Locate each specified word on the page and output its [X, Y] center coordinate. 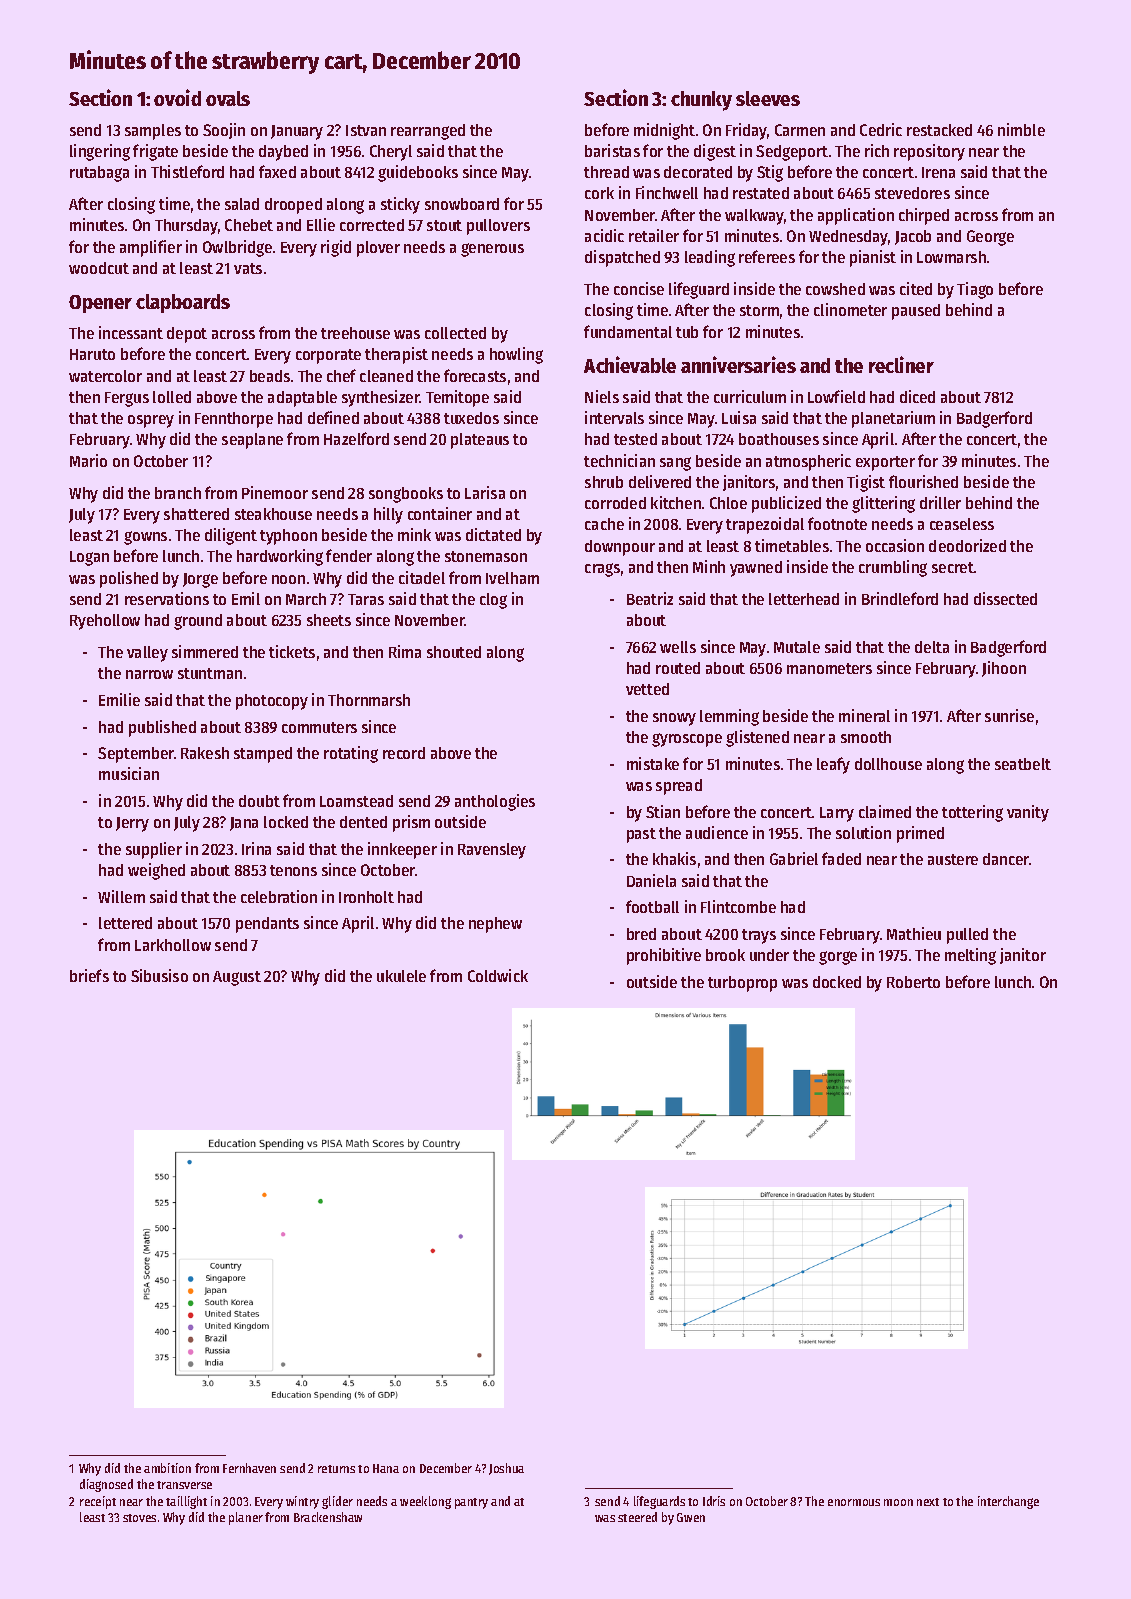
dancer [1006, 859]
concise [639, 288]
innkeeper [402, 850]
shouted [454, 652]
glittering [883, 504]
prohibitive [664, 956]
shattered [196, 514]
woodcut [99, 268]
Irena [938, 172]
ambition [167, 1468]
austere [953, 859]
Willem [121, 896]
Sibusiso [159, 975]
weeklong [425, 1502]
